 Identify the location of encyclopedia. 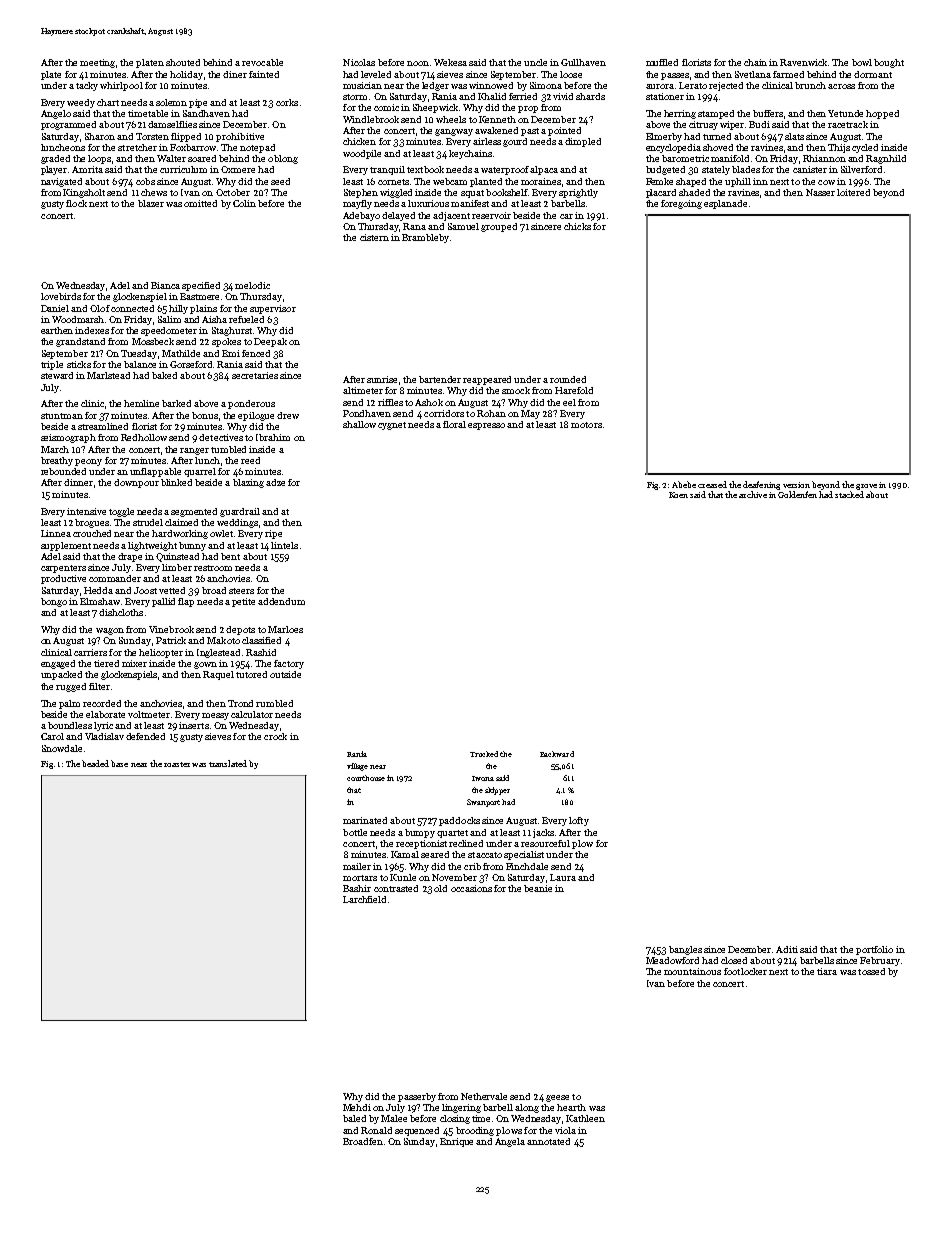
(673, 148).
